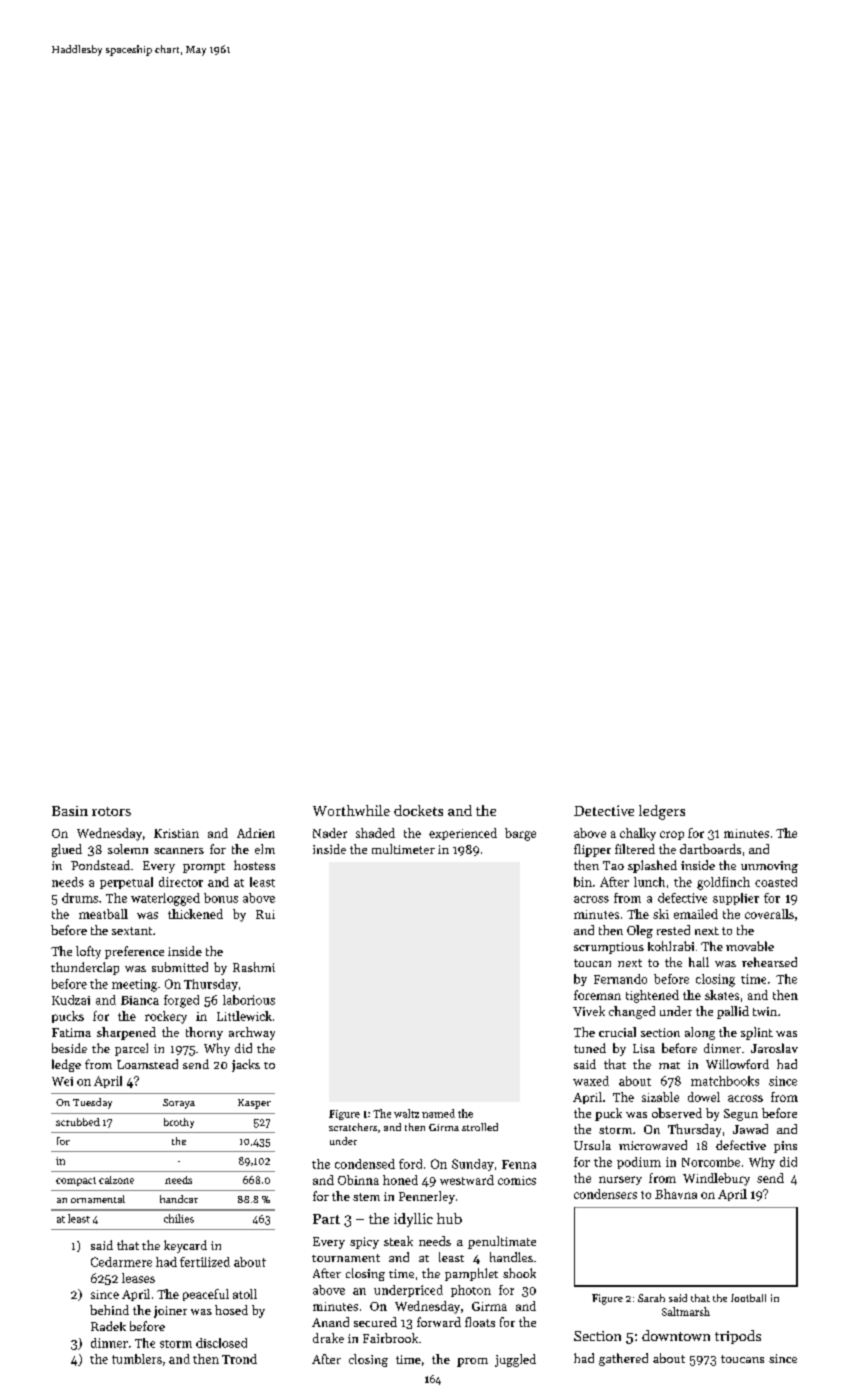  What do you see at coordinates (111, 811) in the screenshot?
I see `rotors` at bounding box center [111, 811].
